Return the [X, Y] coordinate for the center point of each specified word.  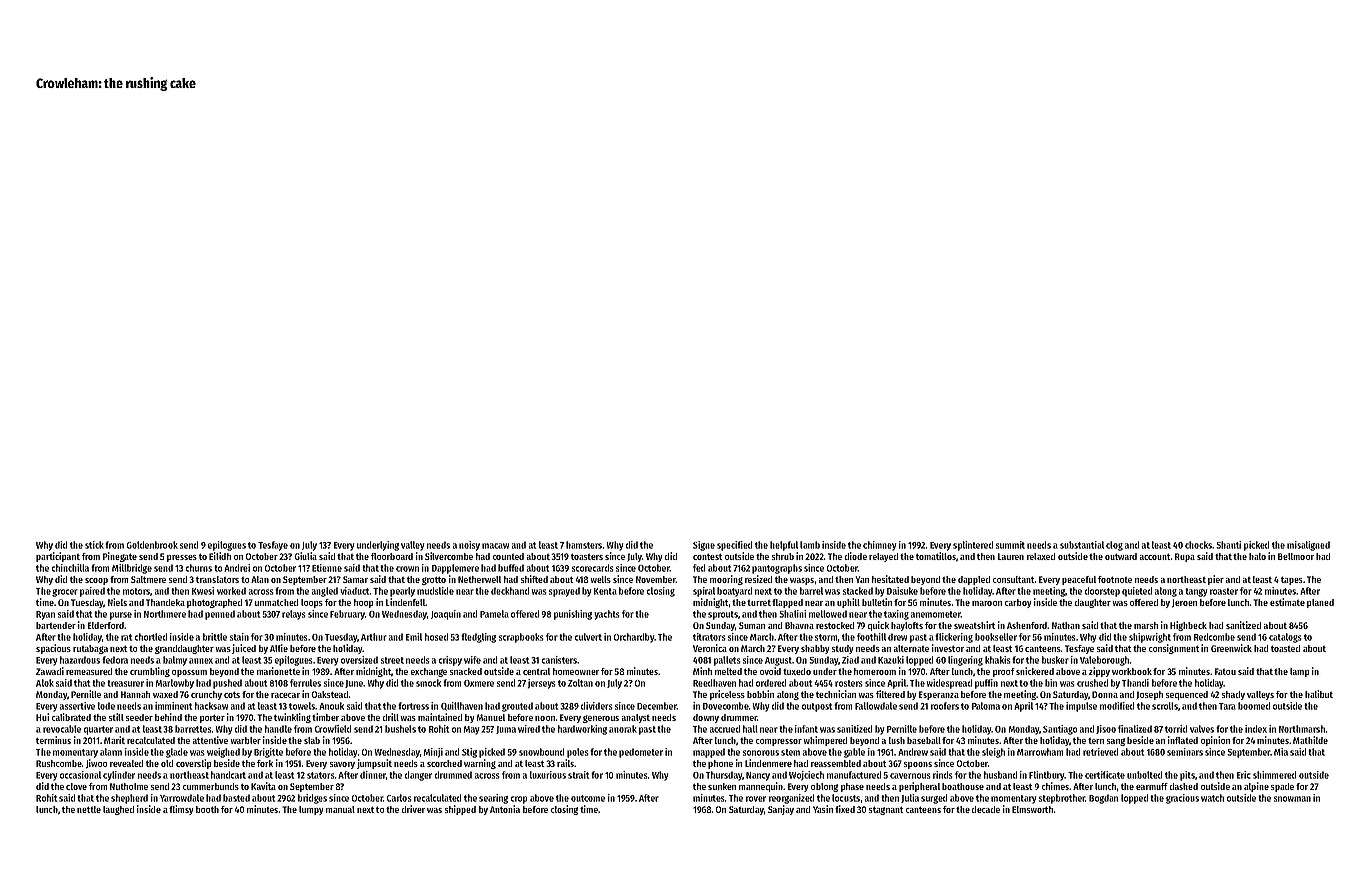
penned [220, 615]
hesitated [890, 579]
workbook [1132, 671]
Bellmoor [1296, 556]
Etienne [327, 568]
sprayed [564, 592]
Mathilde [1310, 740]
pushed [227, 684]
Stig [469, 753]
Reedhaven [714, 683]
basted [236, 798]
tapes [1292, 580]
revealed [126, 763]
